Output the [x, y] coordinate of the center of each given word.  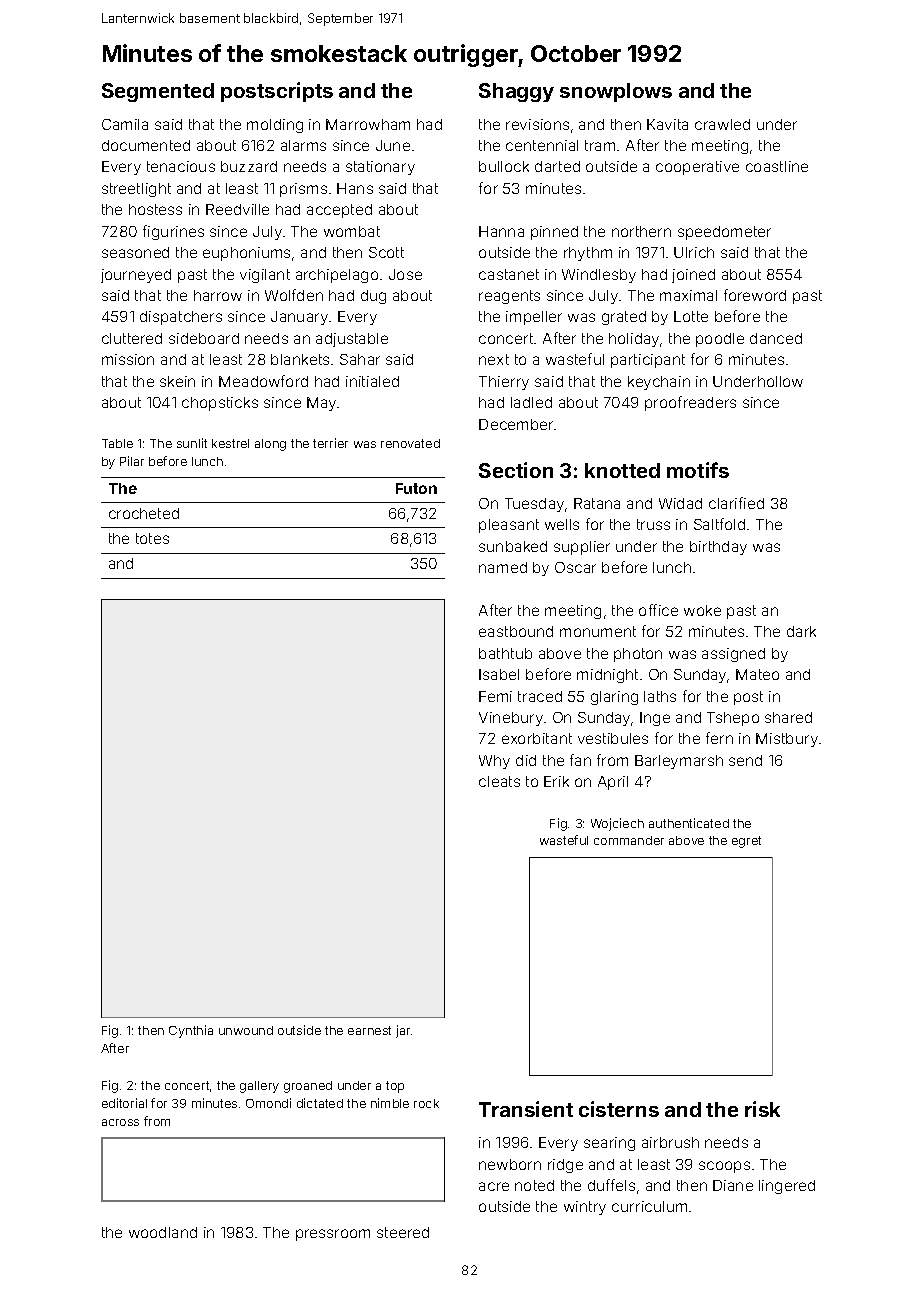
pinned [554, 233]
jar [403, 1031]
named [503, 567]
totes [152, 538]
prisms [303, 190]
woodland [163, 1232]
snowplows [616, 92]
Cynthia [191, 1031]
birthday [718, 548]
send [745, 760]
